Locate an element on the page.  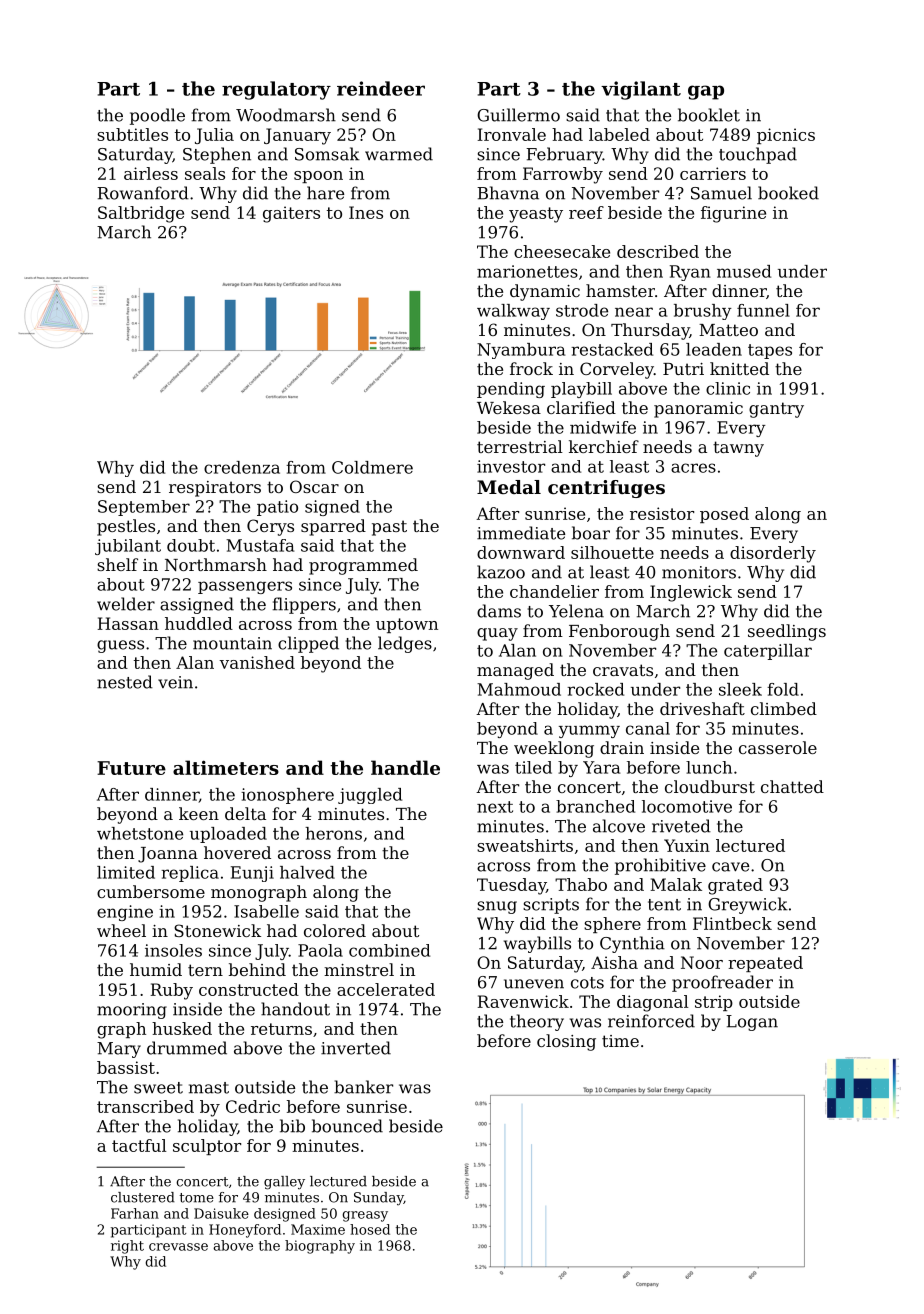
panoramic is located at coordinates (698, 410).
